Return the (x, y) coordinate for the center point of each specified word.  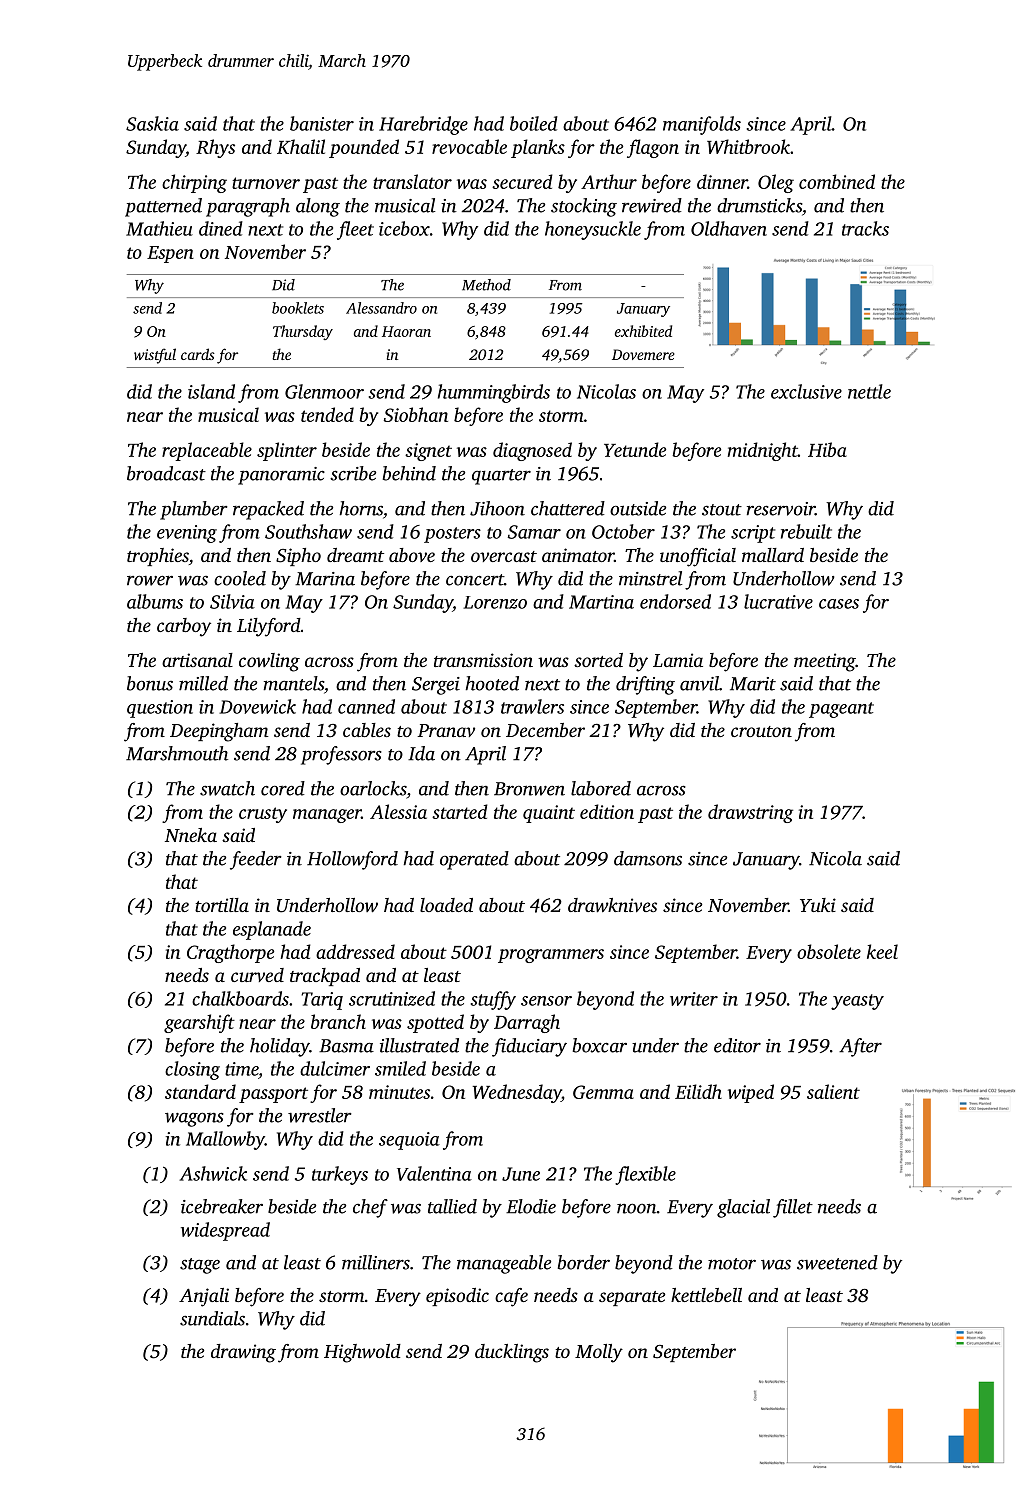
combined (837, 181)
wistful (155, 356)
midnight (763, 451)
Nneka (191, 835)
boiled (534, 123)
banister (322, 123)
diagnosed (532, 451)
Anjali (204, 1297)
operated (474, 860)
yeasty (857, 1002)
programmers (551, 956)
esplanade (272, 930)
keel (882, 951)
